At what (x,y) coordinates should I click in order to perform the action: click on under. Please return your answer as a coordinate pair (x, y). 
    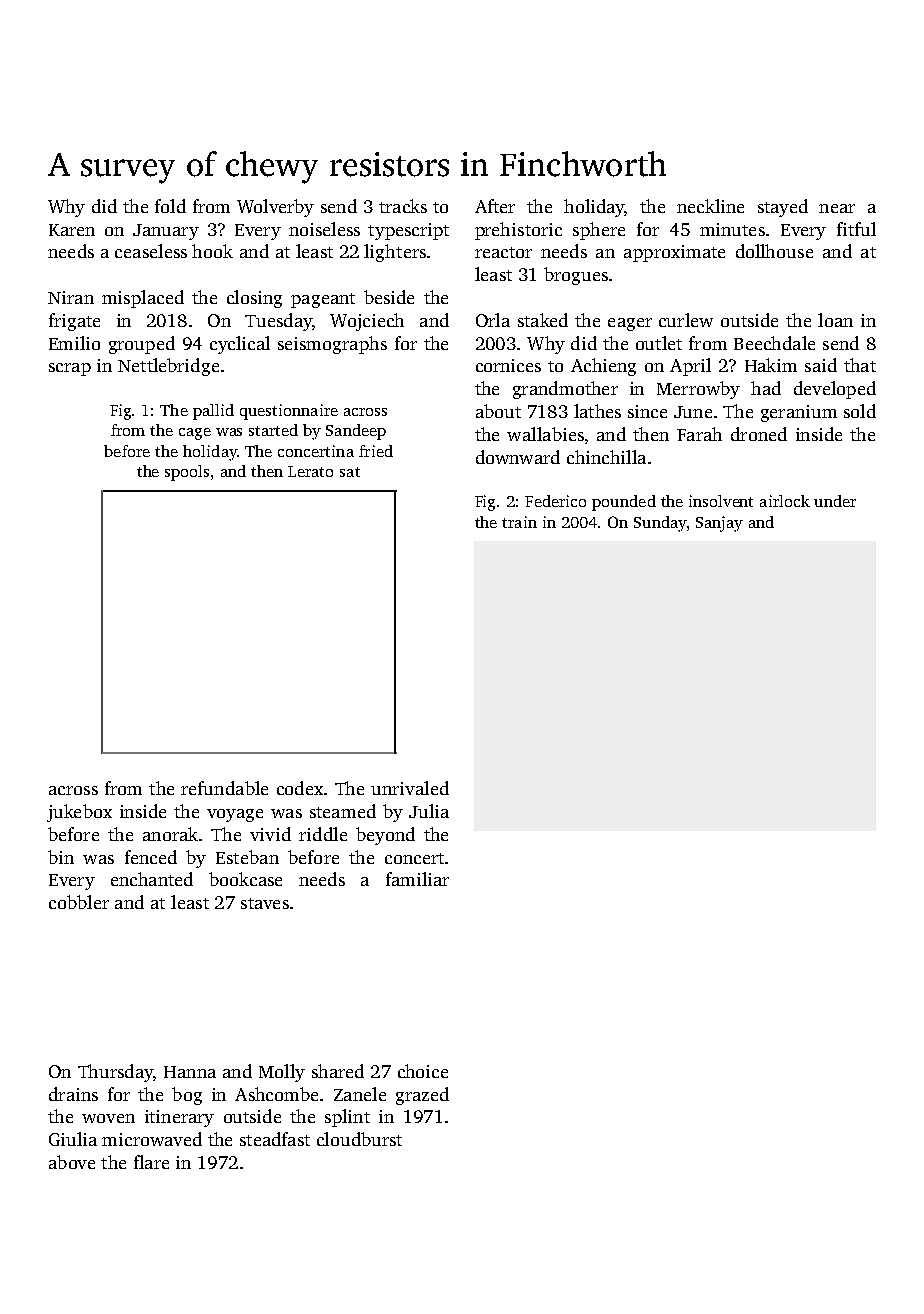
    Looking at the image, I should click on (835, 501).
